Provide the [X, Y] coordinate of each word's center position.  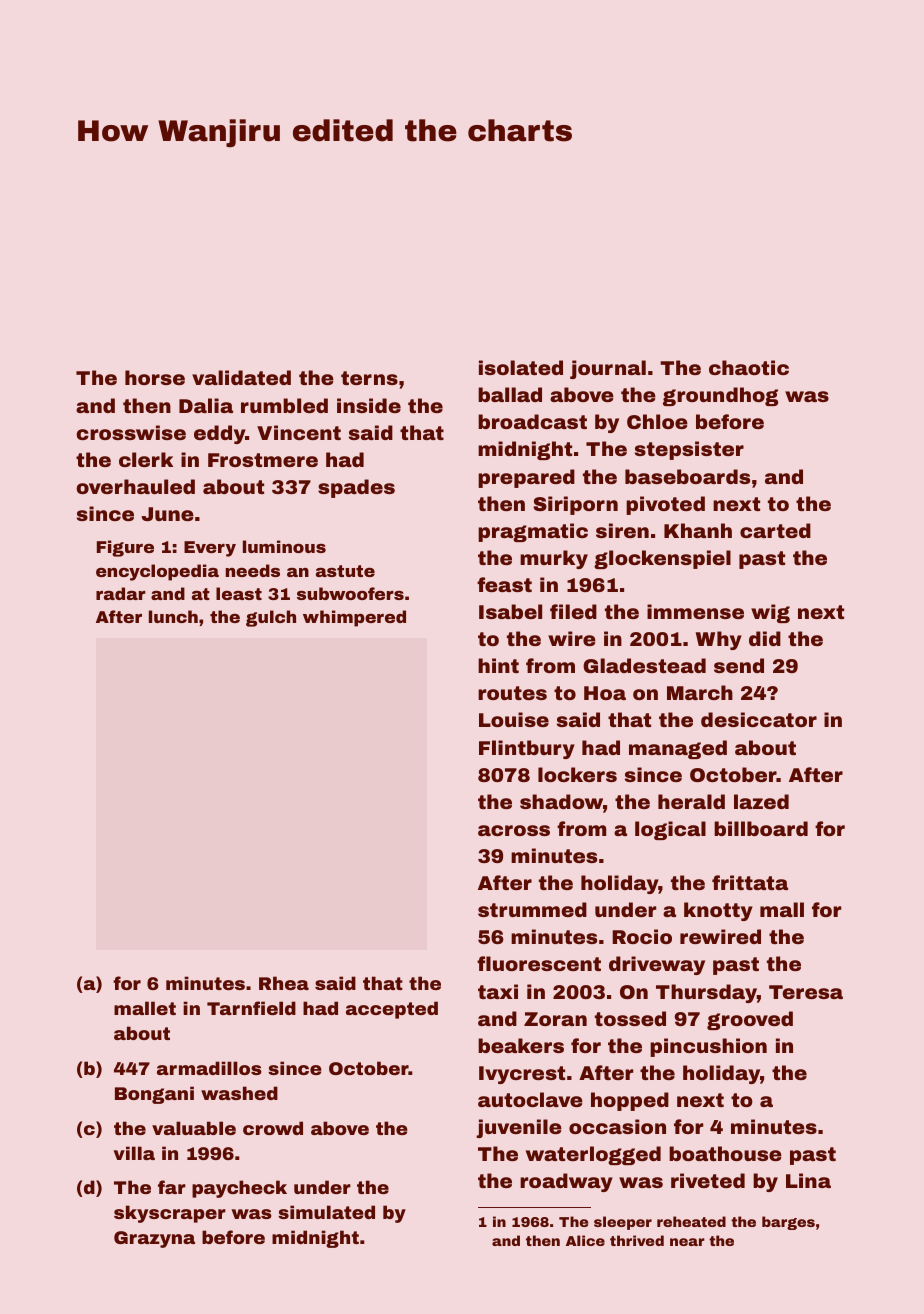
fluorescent [539, 963]
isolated [521, 367]
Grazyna [154, 1239]
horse [155, 377]
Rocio [642, 936]
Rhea [284, 983]
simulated [326, 1212]
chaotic [749, 367]
